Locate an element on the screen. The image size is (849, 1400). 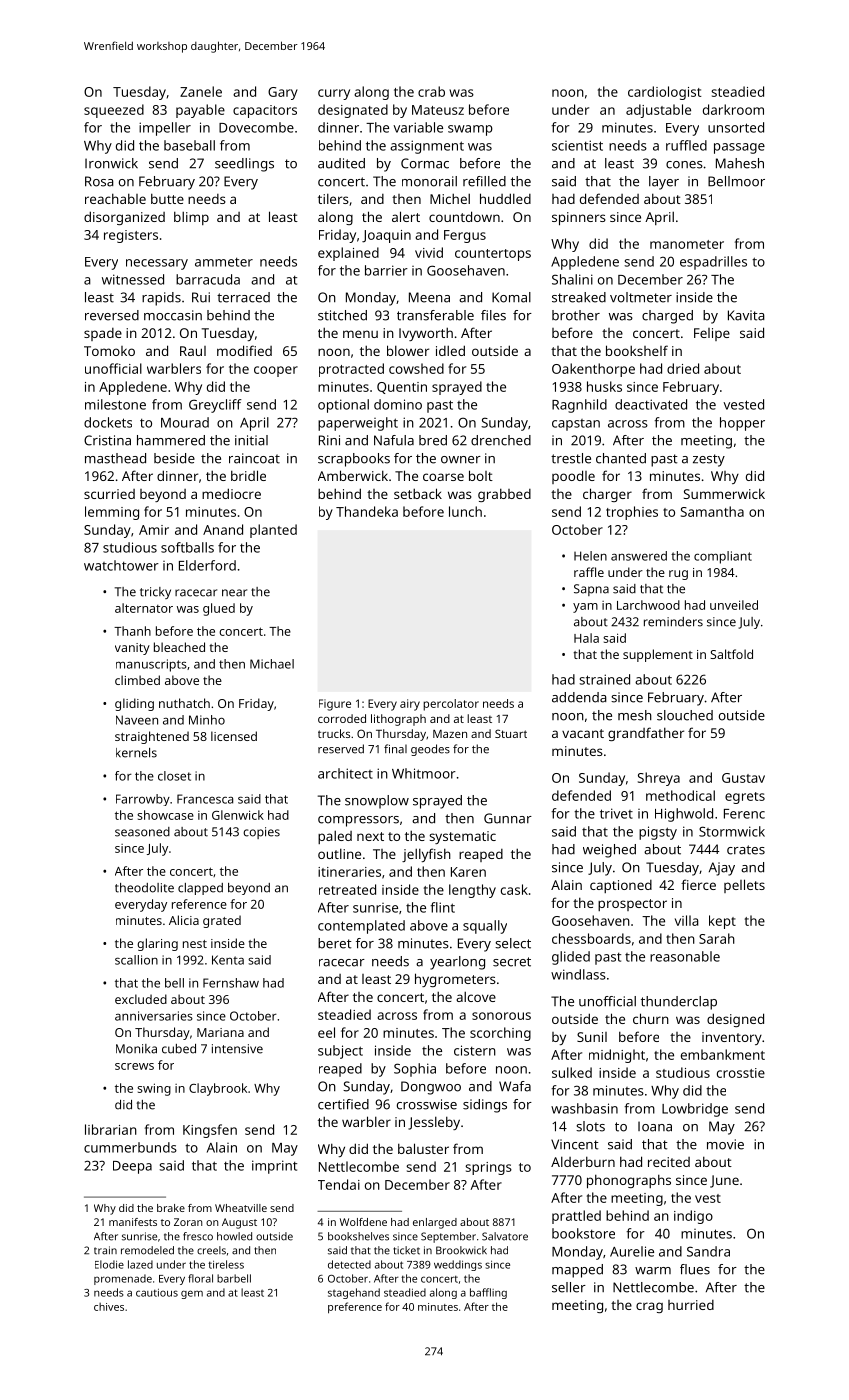
squeezed is located at coordinates (114, 111).
